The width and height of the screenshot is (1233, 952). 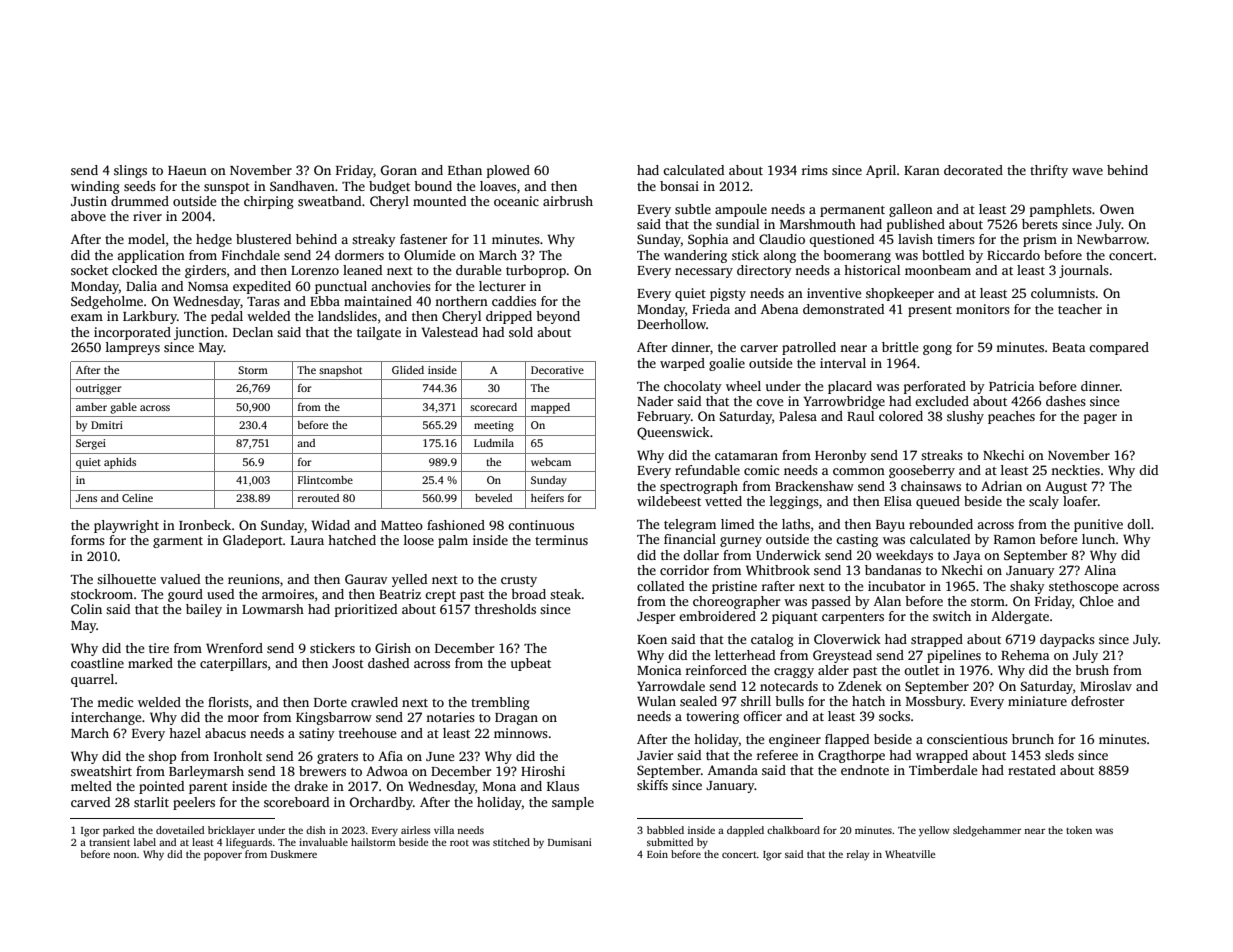 What do you see at coordinates (1106, 686) in the screenshot?
I see `Miroslav` at bounding box center [1106, 686].
